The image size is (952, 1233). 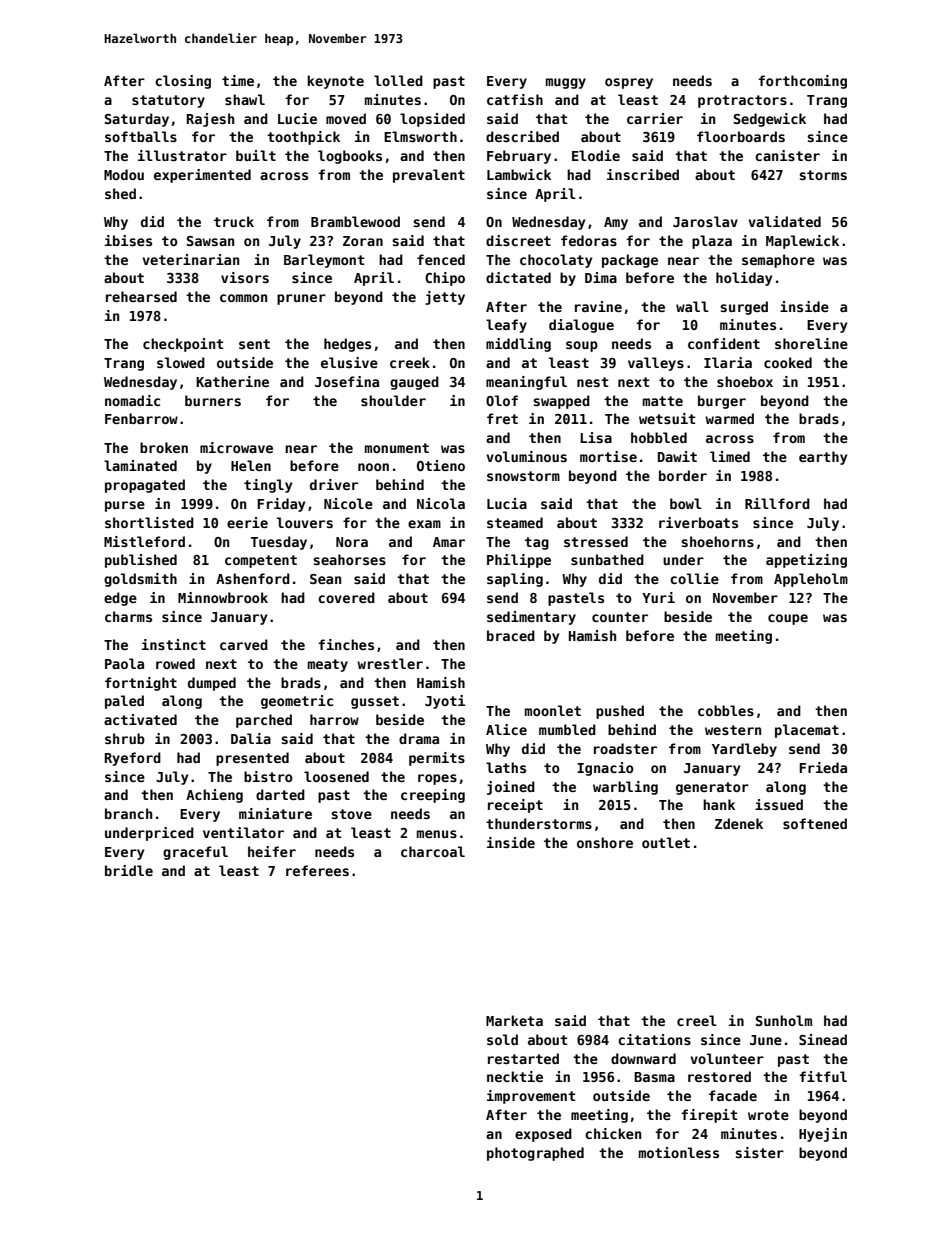 I want to click on closing, so click(x=183, y=82).
